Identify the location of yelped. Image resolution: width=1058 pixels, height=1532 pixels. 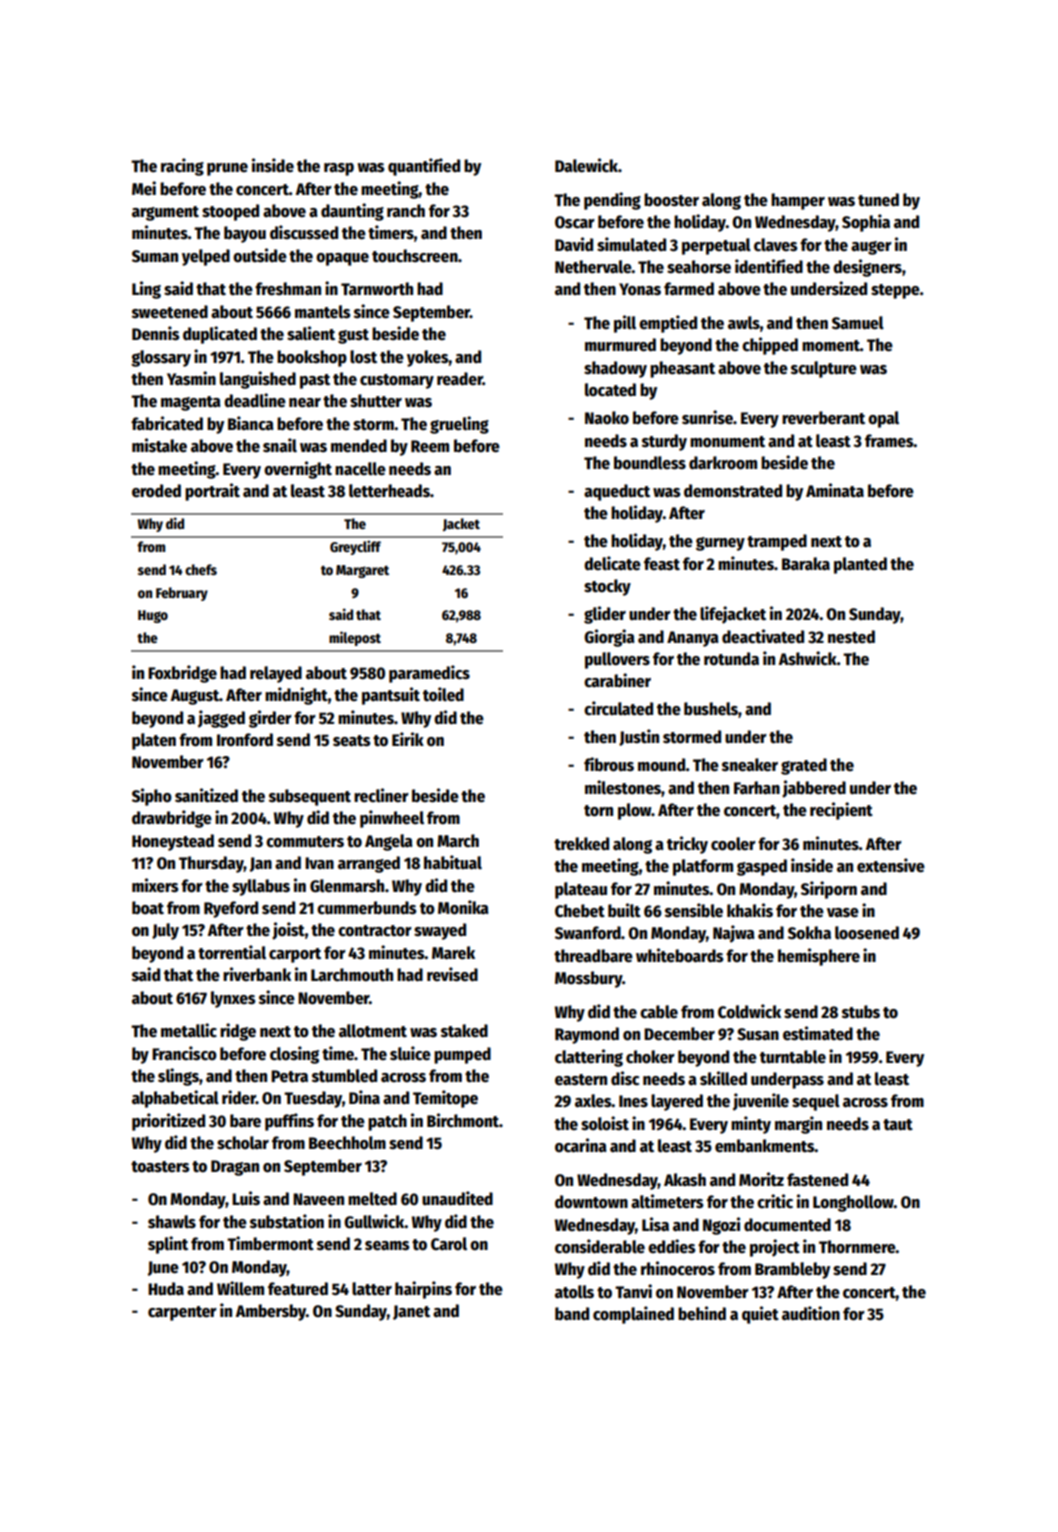
(206, 257).
